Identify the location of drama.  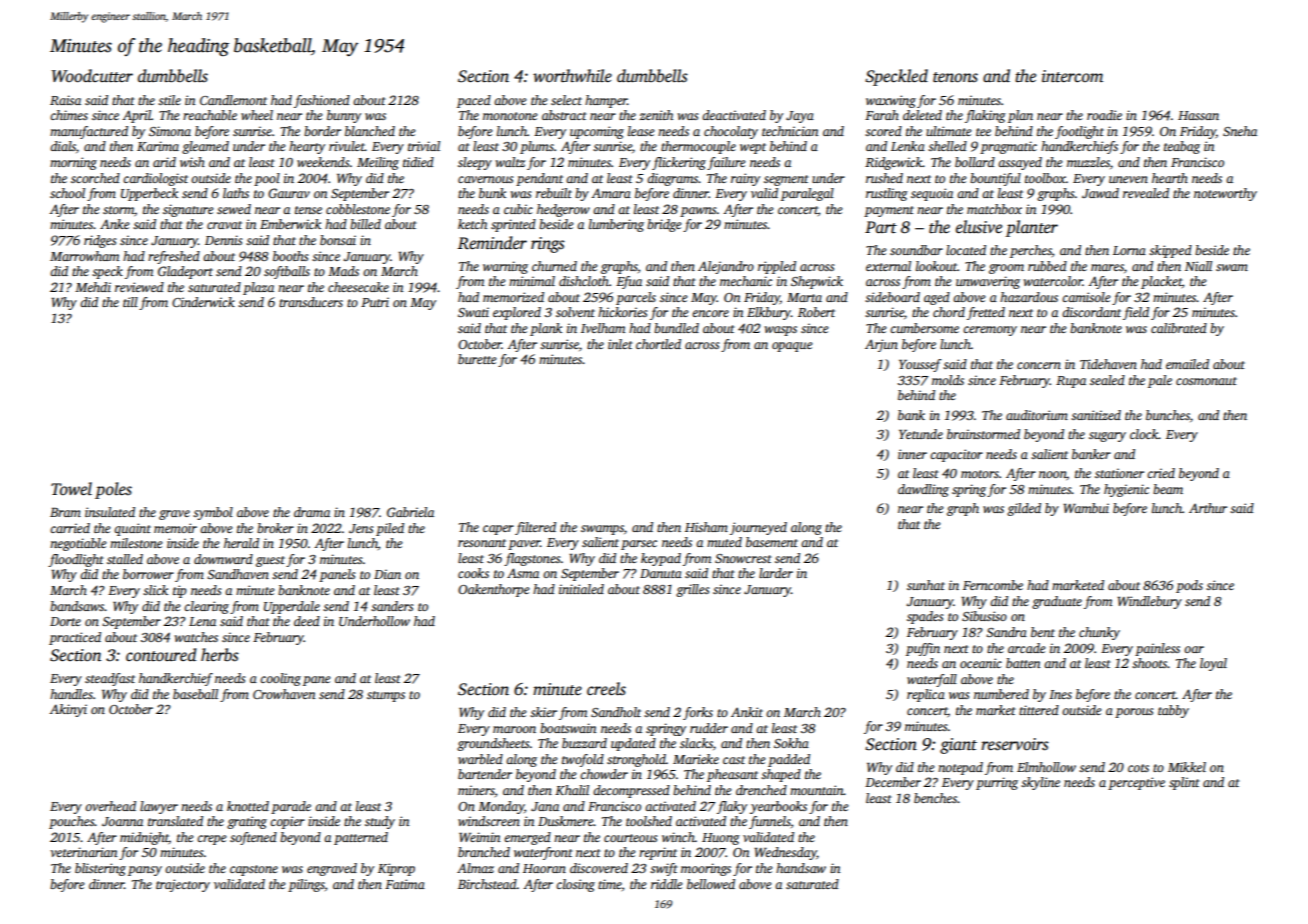
(312, 512).
